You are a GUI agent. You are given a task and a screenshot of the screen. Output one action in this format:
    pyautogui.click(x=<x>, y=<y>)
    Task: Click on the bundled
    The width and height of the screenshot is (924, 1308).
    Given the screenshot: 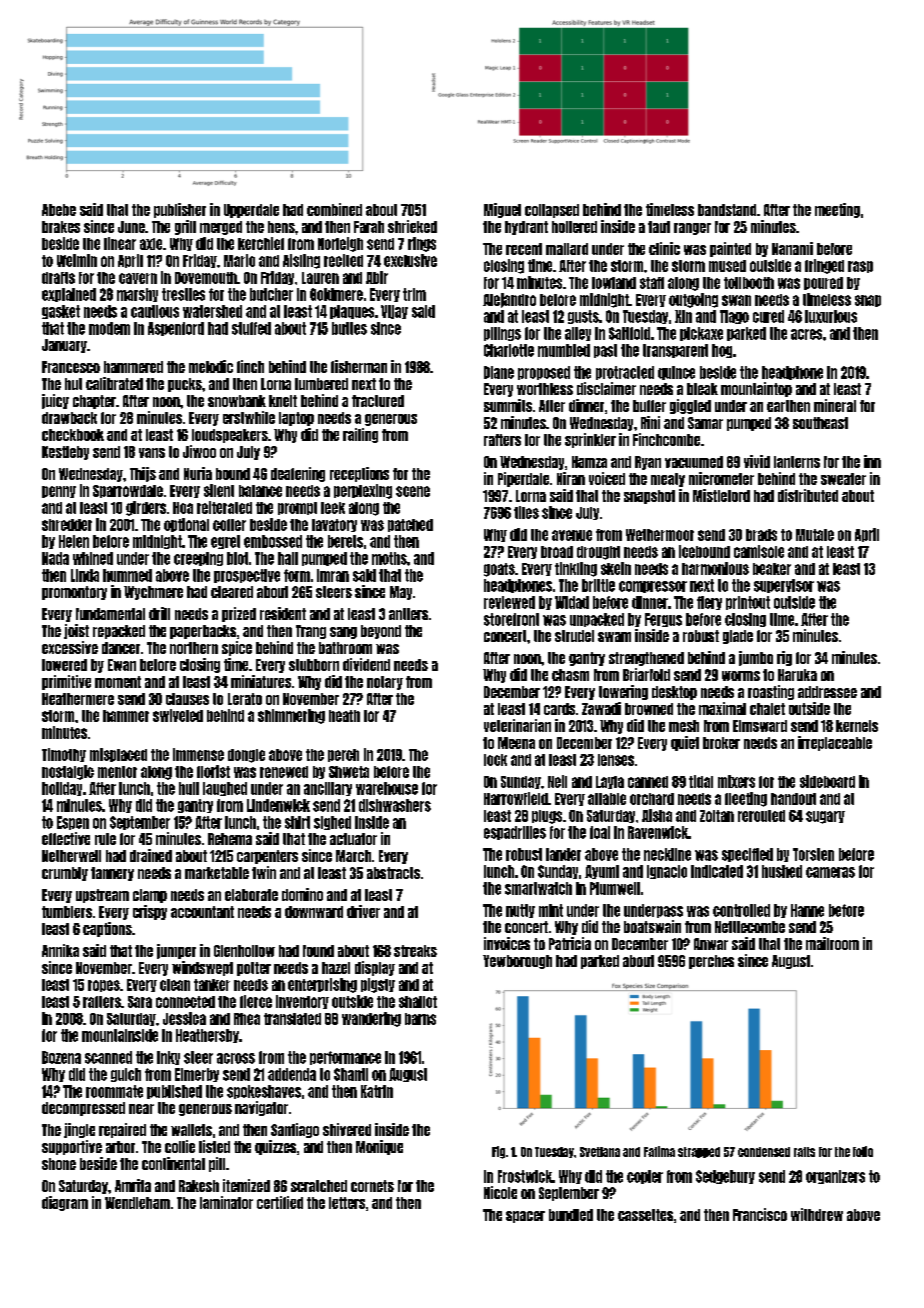 What is the action you would take?
    pyautogui.click(x=571, y=1215)
